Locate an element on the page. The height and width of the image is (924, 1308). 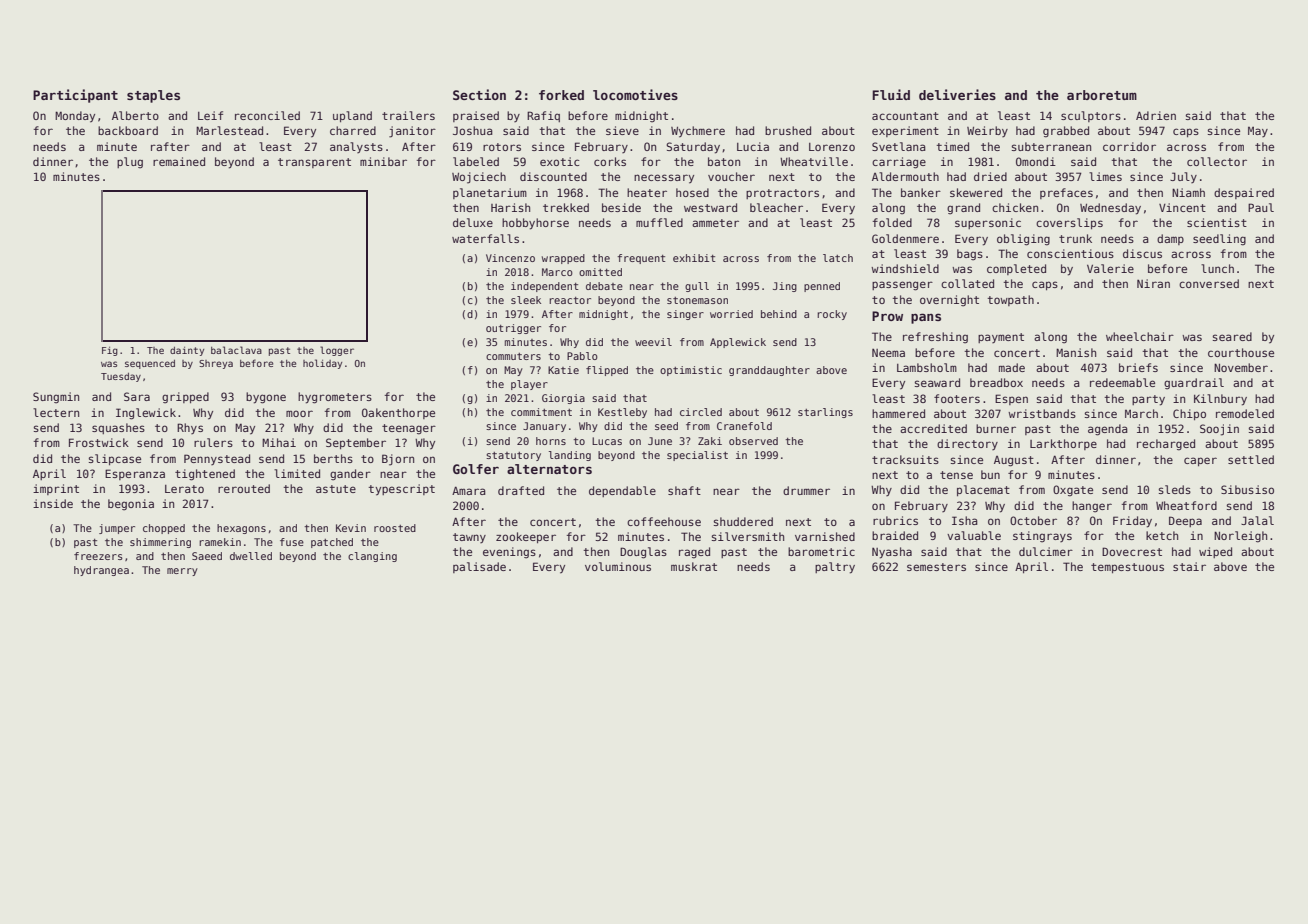
deliveries is located at coordinates (957, 94).
